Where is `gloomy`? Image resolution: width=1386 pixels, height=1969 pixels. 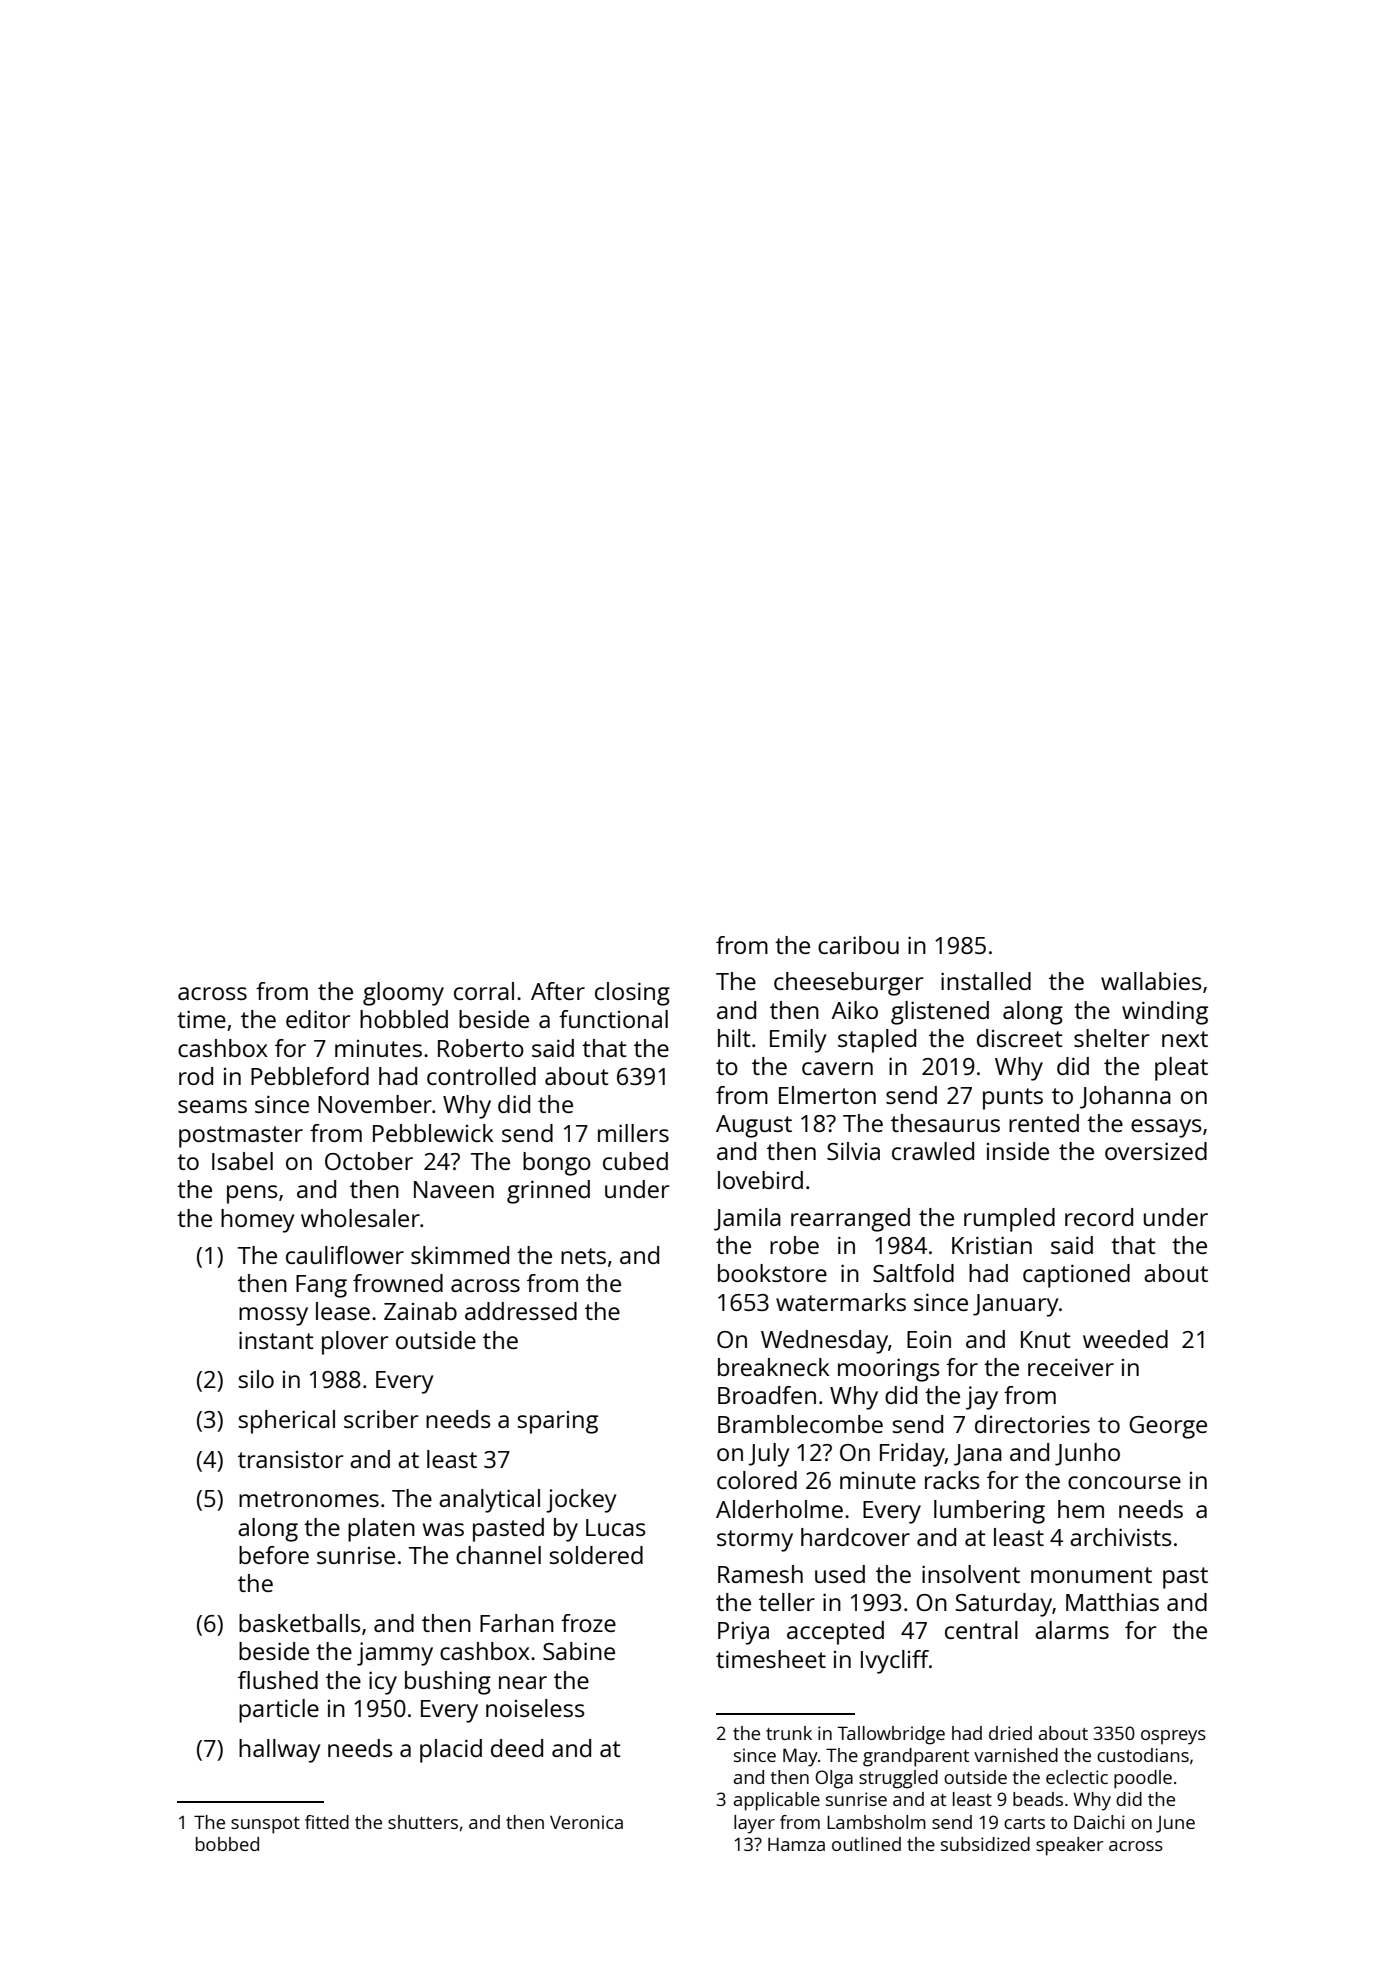 gloomy is located at coordinates (403, 994).
